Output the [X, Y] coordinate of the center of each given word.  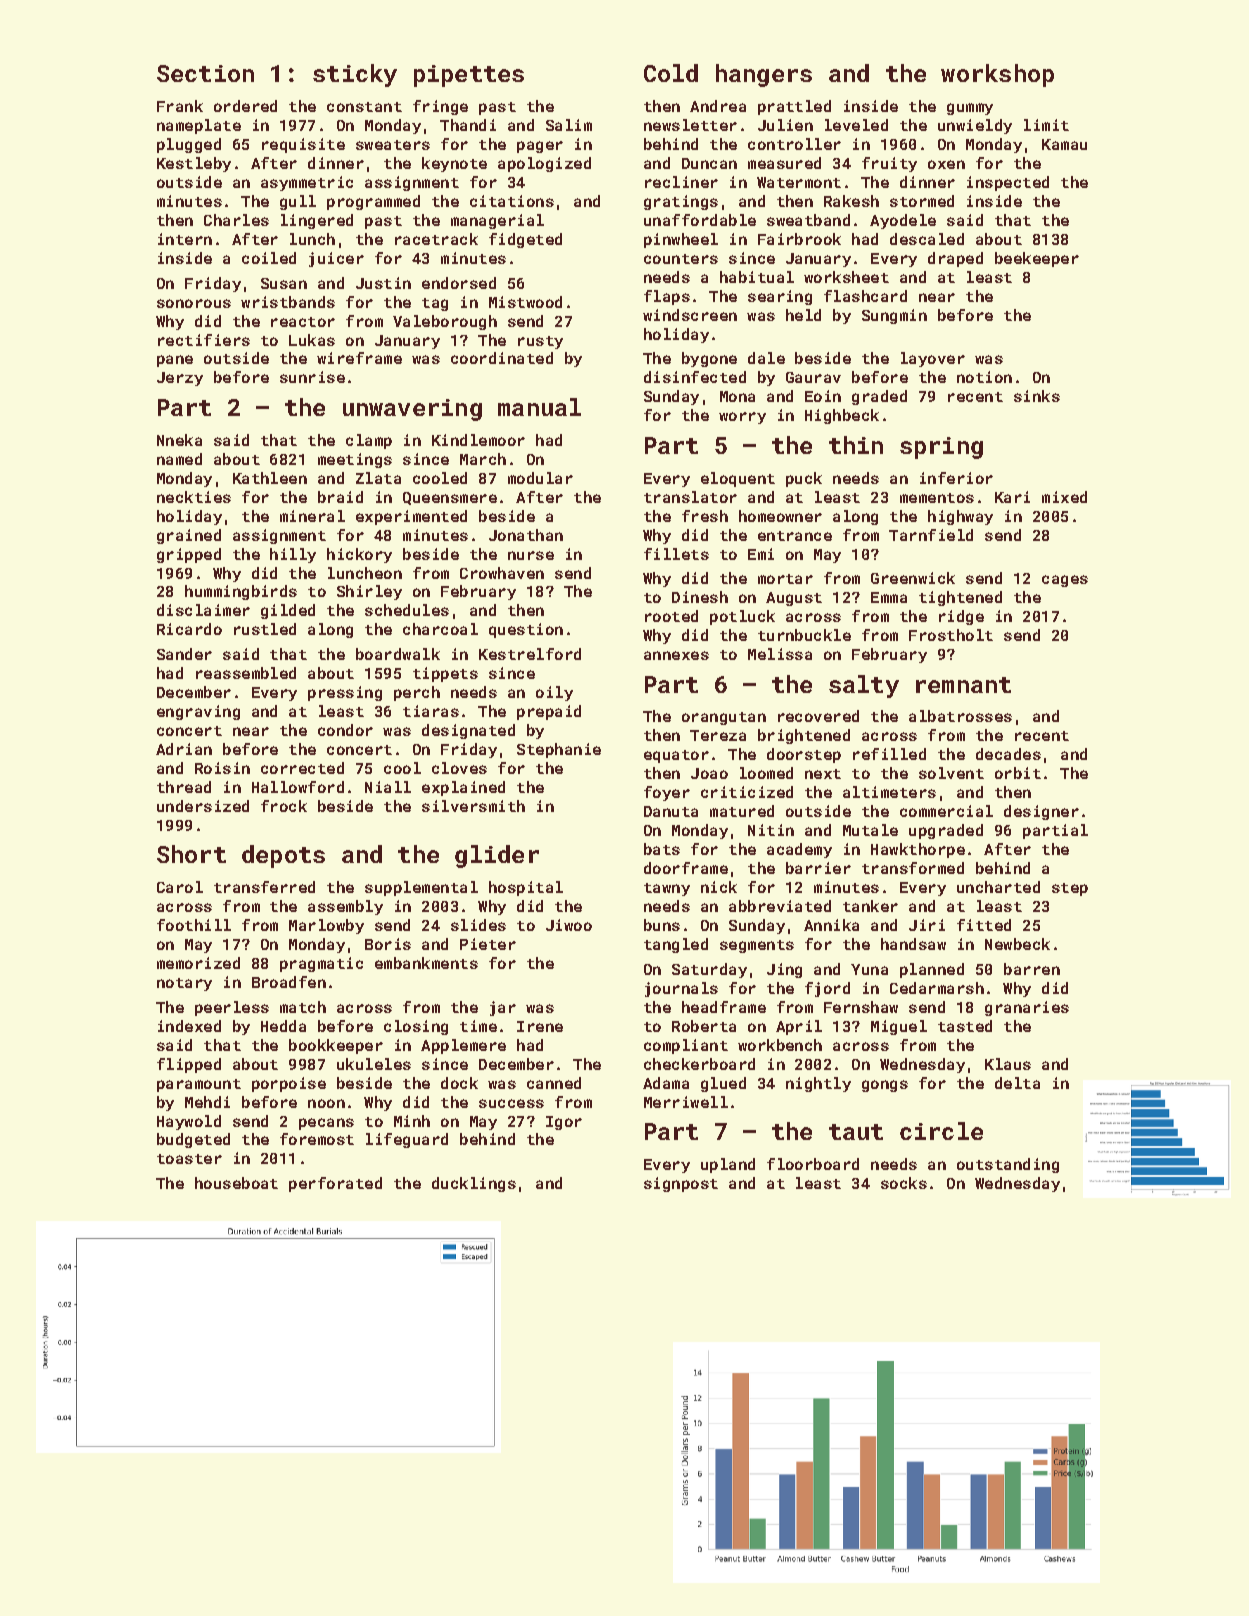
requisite [303, 145]
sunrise [312, 377]
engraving [198, 712]
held [803, 315]
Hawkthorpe [918, 850]
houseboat [236, 1183]
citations [512, 201]
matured [742, 811]
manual [539, 407]
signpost [681, 1184]
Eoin [823, 396]
